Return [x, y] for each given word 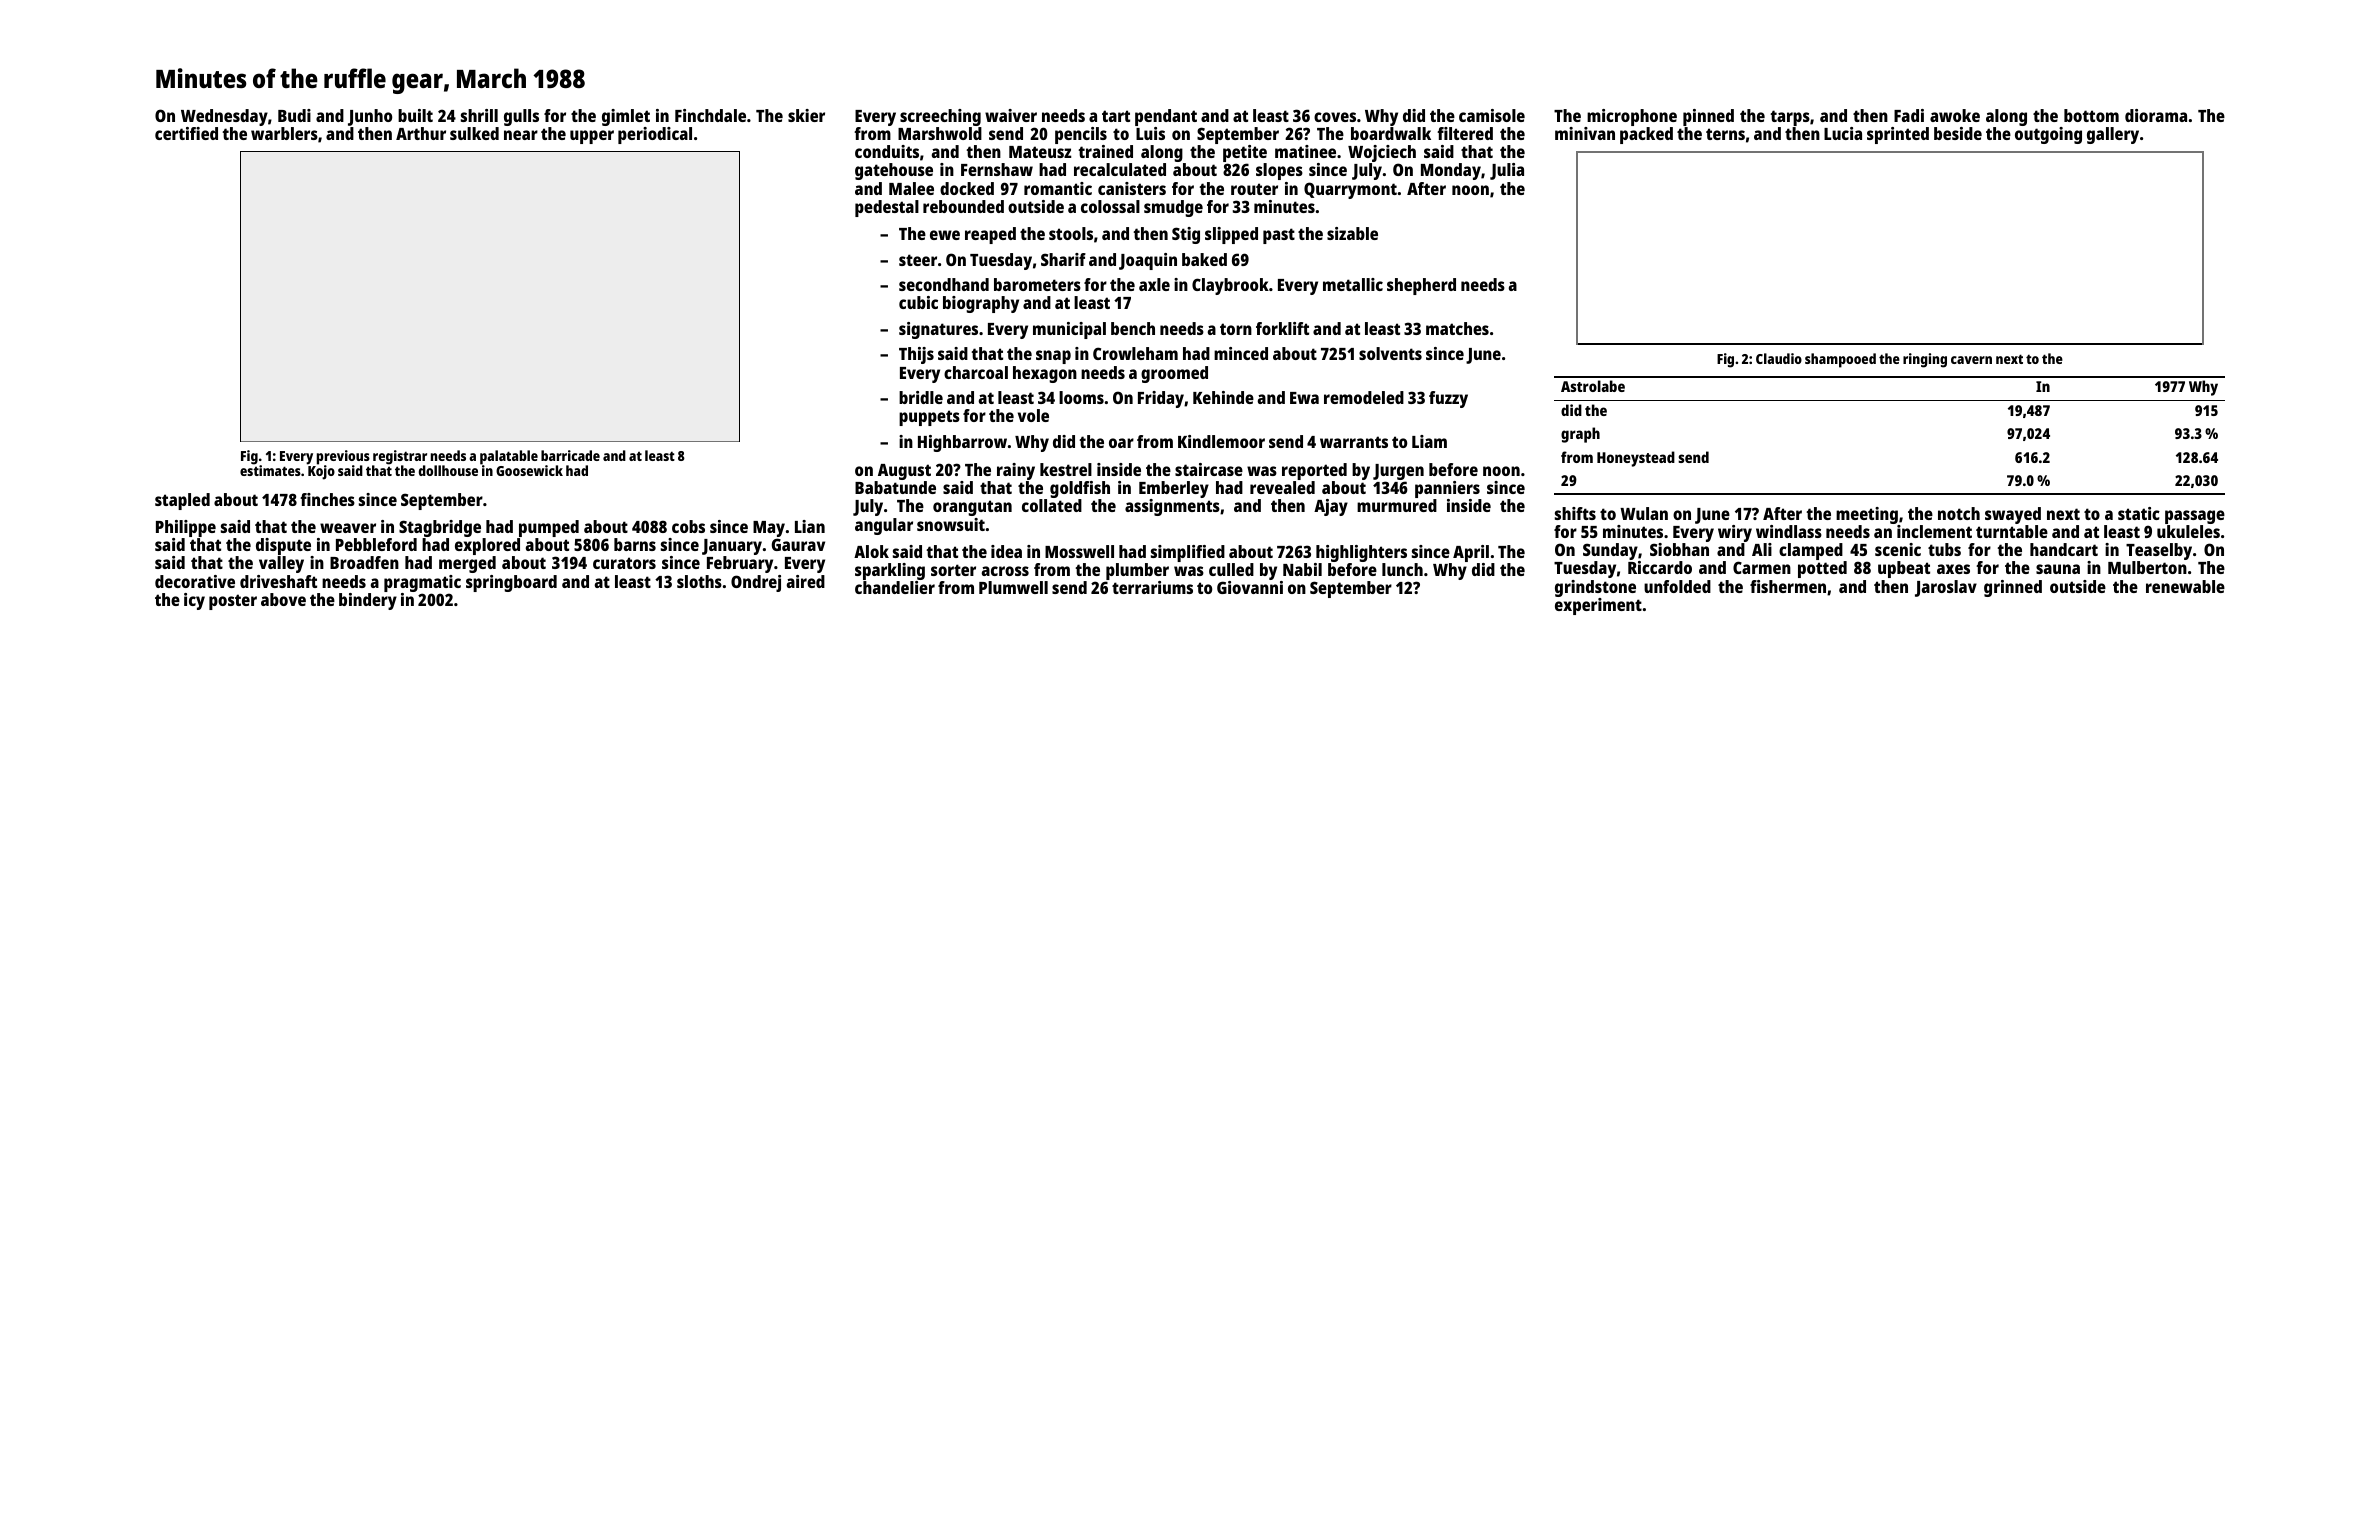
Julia [1507, 171]
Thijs [916, 355]
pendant [1166, 117]
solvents [1390, 353]
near [521, 135]
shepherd [1421, 286]
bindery [368, 601]
